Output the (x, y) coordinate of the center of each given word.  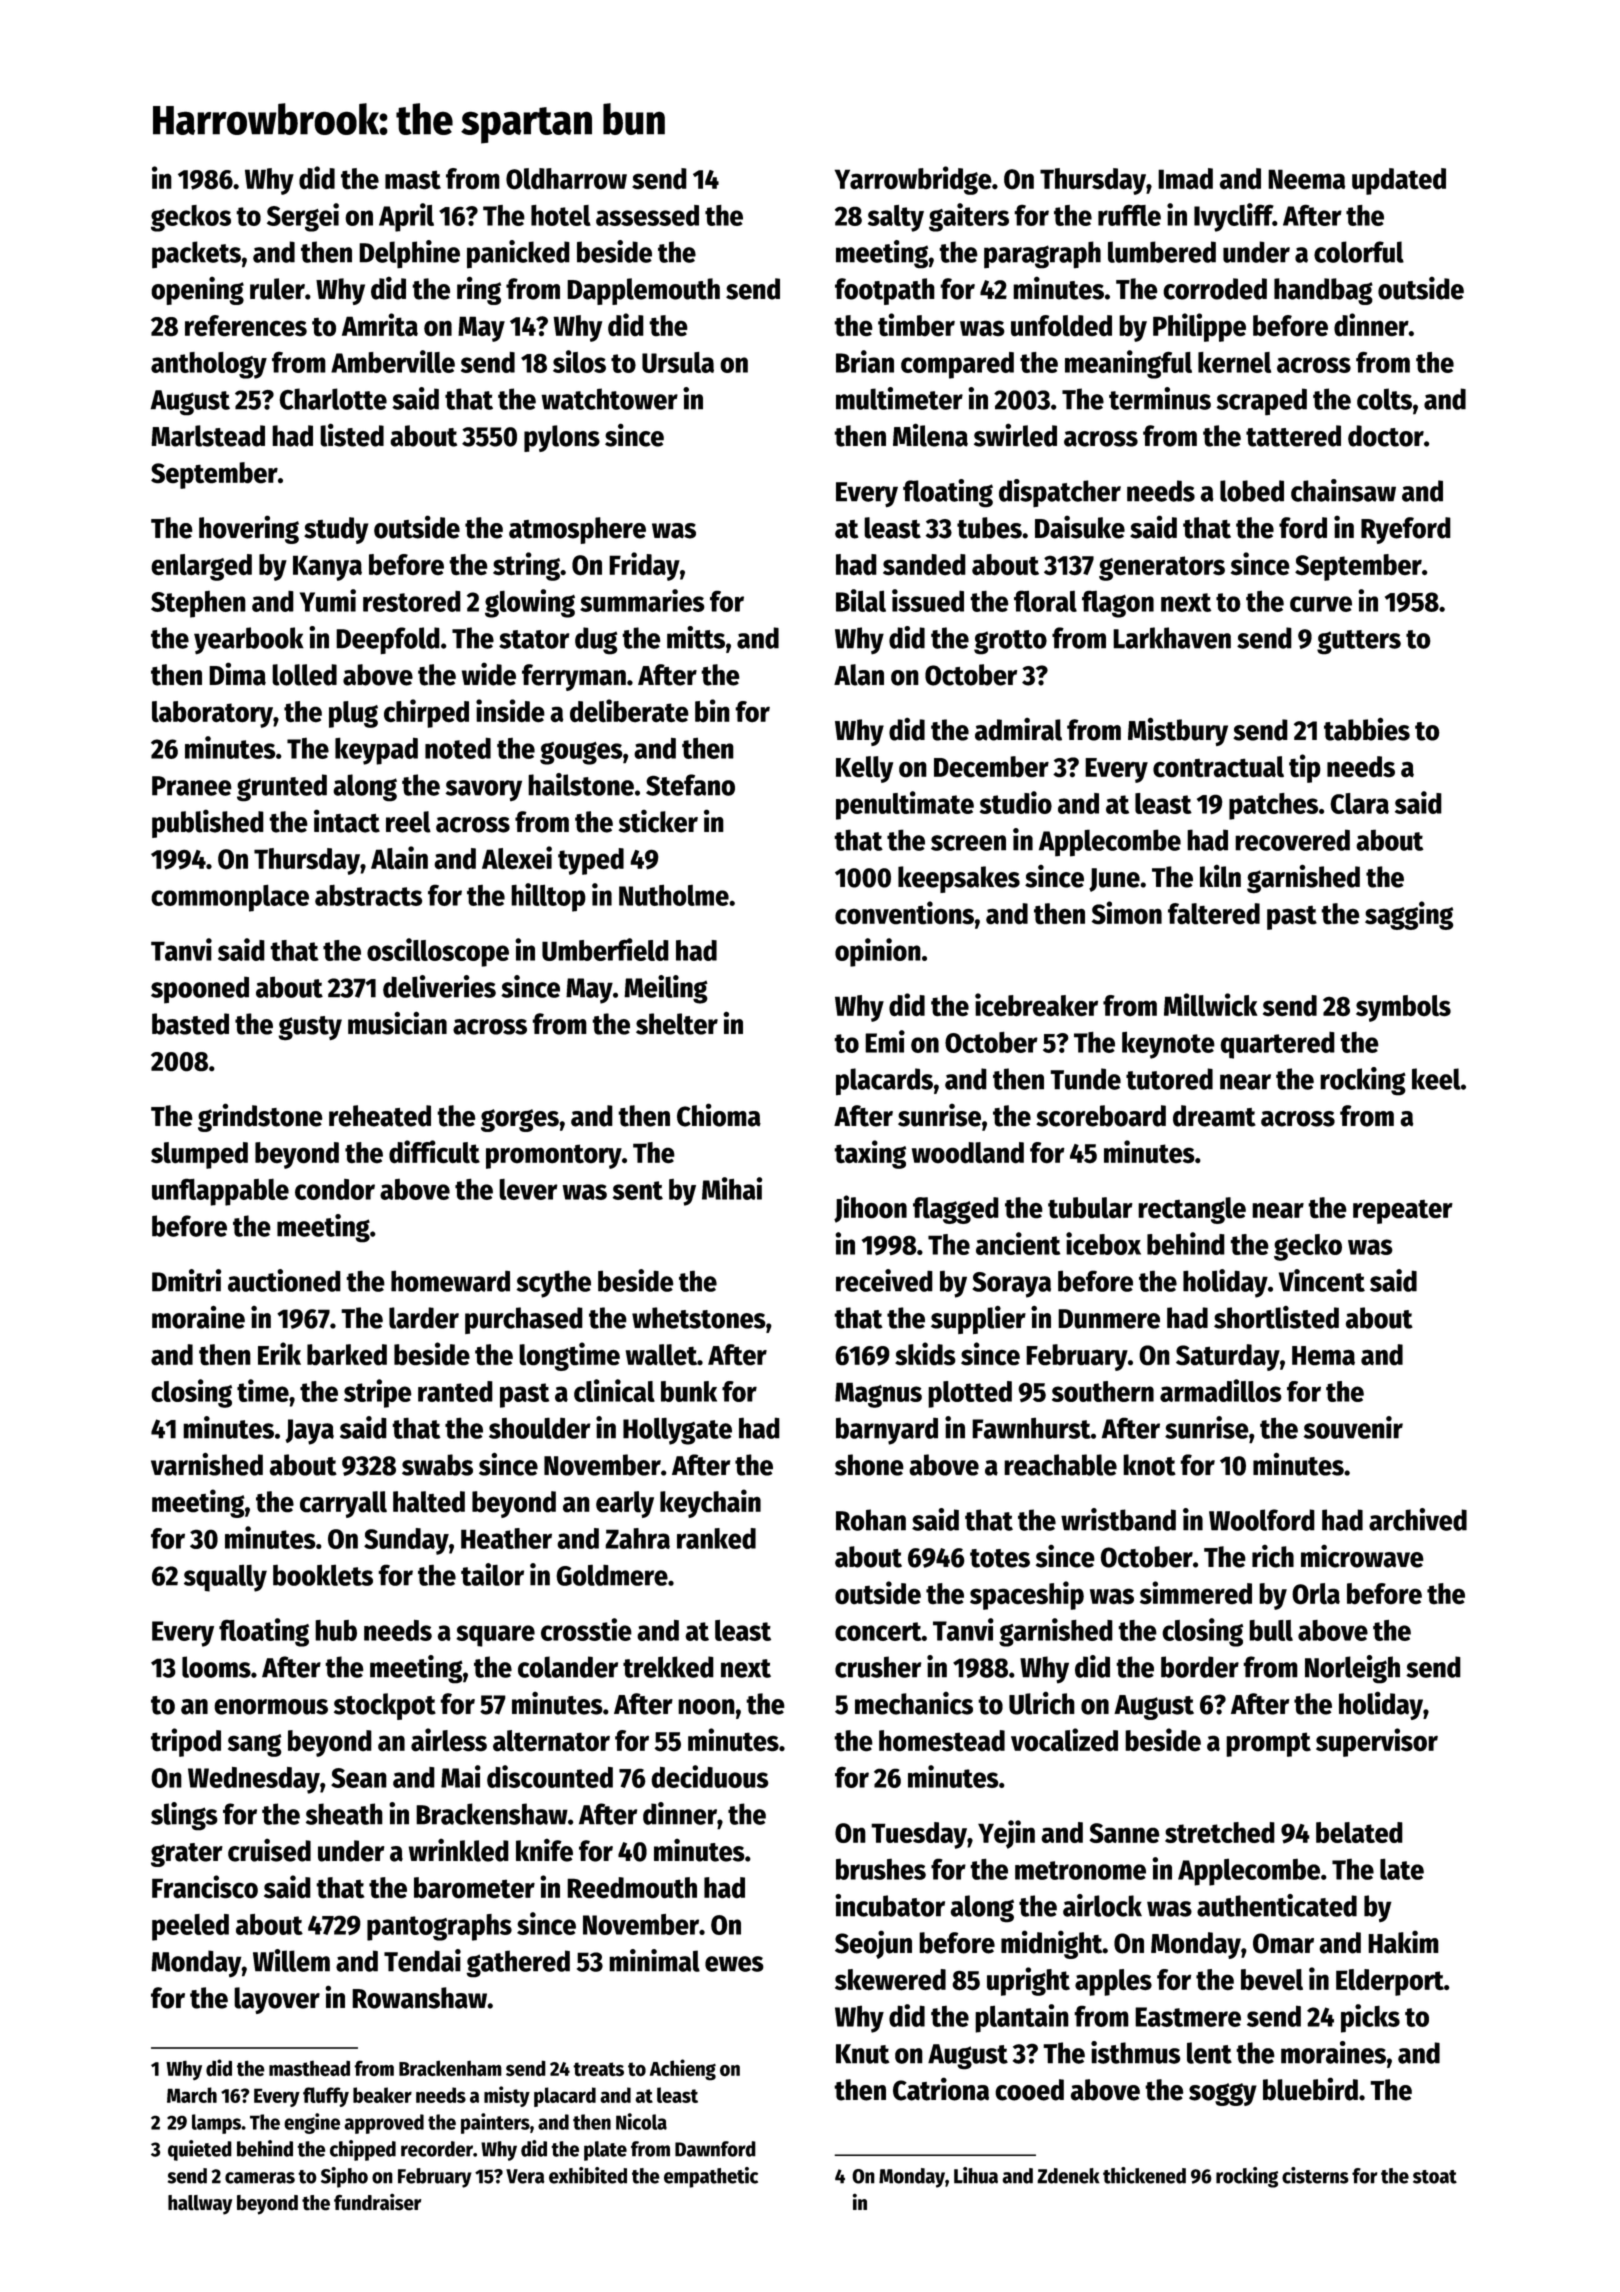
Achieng (683, 2070)
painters (495, 2123)
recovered (1292, 840)
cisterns (1315, 2175)
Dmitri (186, 1280)
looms (216, 1667)
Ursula (678, 362)
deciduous (710, 1776)
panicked (518, 254)
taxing (870, 1154)
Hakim (1403, 1942)
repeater (1403, 1211)
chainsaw (1343, 490)
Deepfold (388, 641)
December (991, 767)
